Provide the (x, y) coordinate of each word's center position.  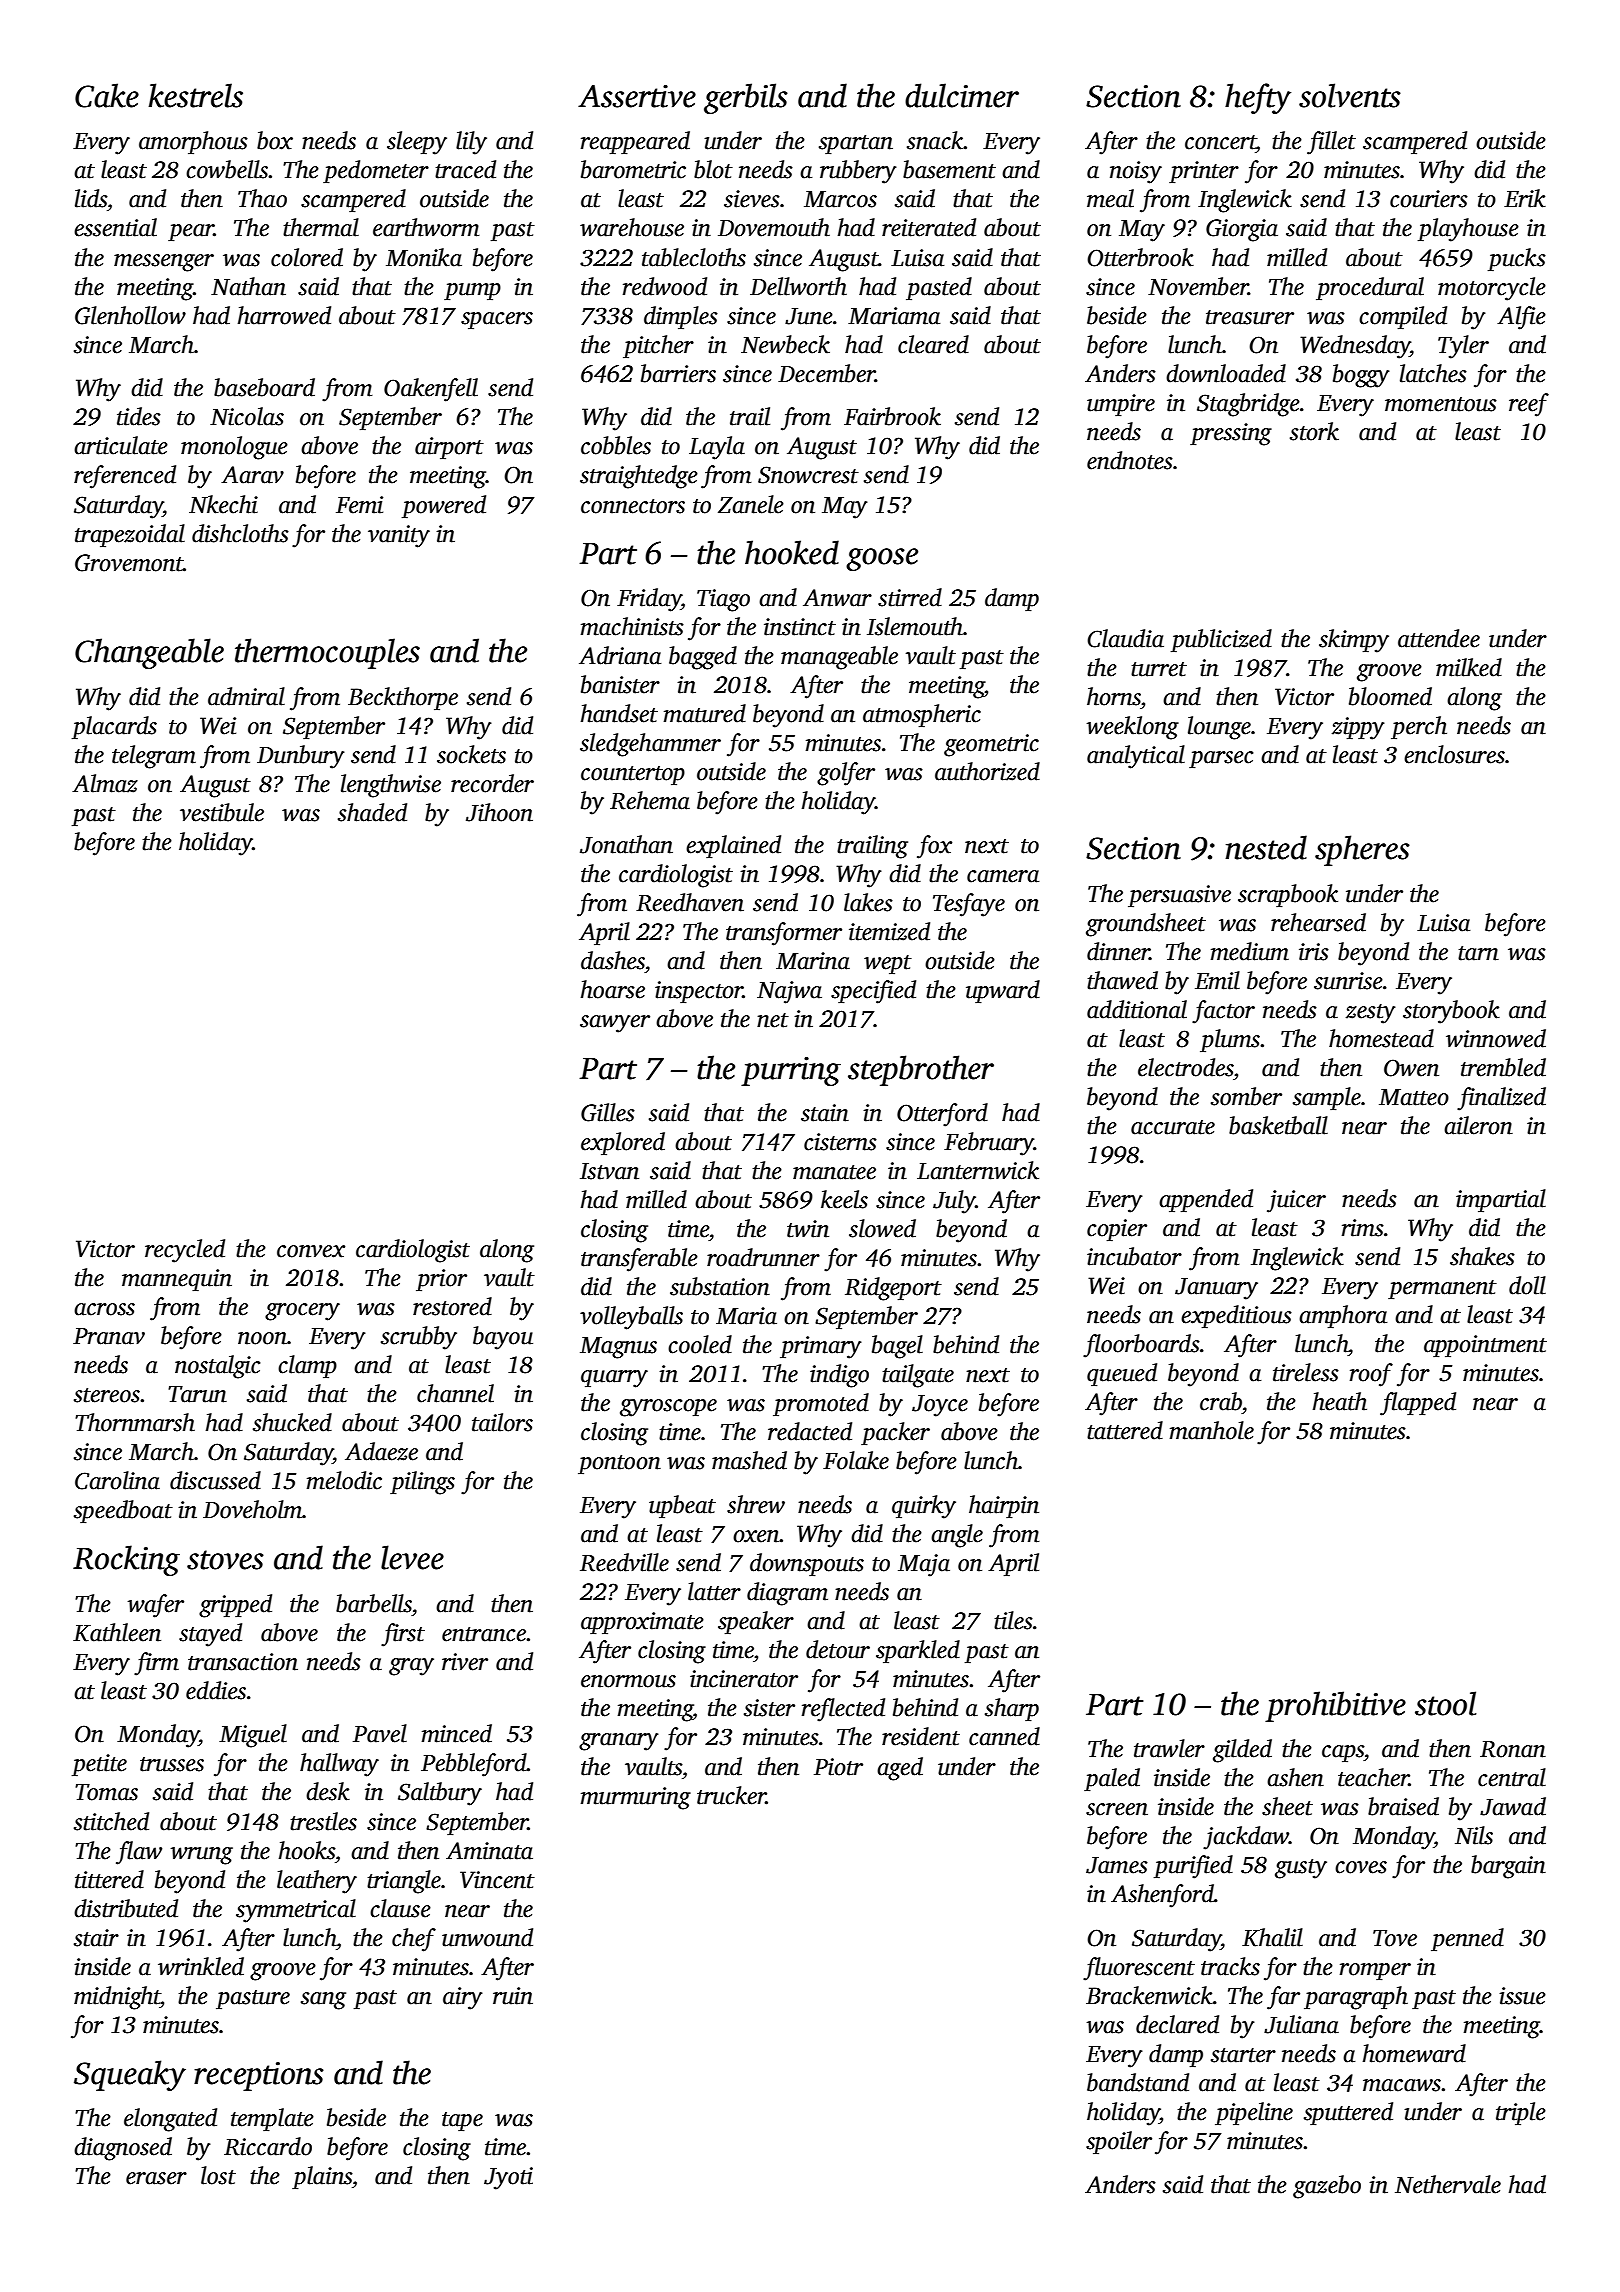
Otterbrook (1140, 257)
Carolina (117, 1480)
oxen (756, 1536)
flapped (1418, 1404)
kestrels (196, 95)
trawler (1169, 1748)
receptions (259, 2076)
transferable (639, 1260)
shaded (372, 812)
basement (949, 169)
